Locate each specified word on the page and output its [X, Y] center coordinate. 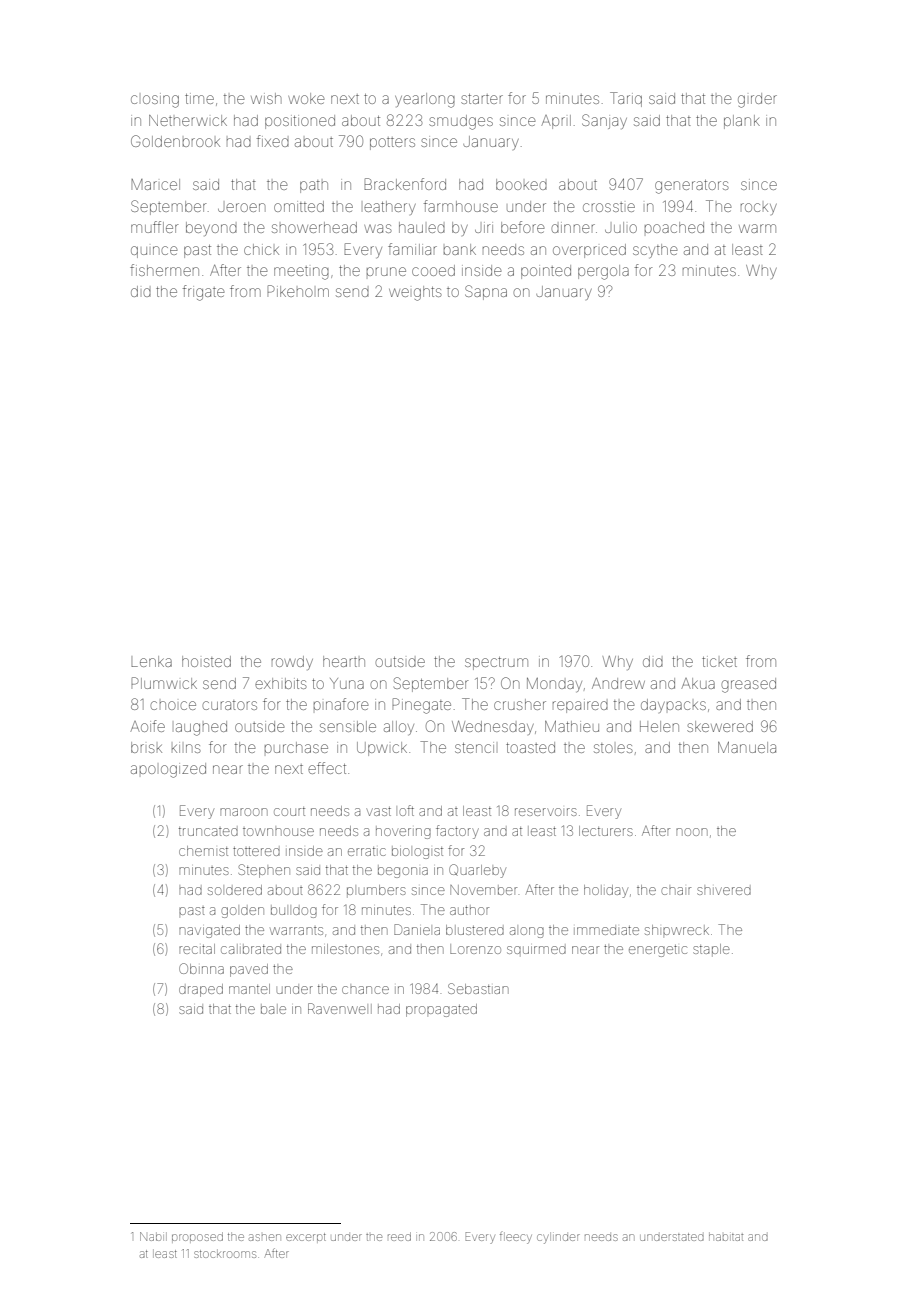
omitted [299, 206]
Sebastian [478, 988]
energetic [658, 951]
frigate [204, 293]
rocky [759, 209]
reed [399, 1236]
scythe [655, 251]
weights [415, 293]
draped [201, 990]
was [378, 228]
